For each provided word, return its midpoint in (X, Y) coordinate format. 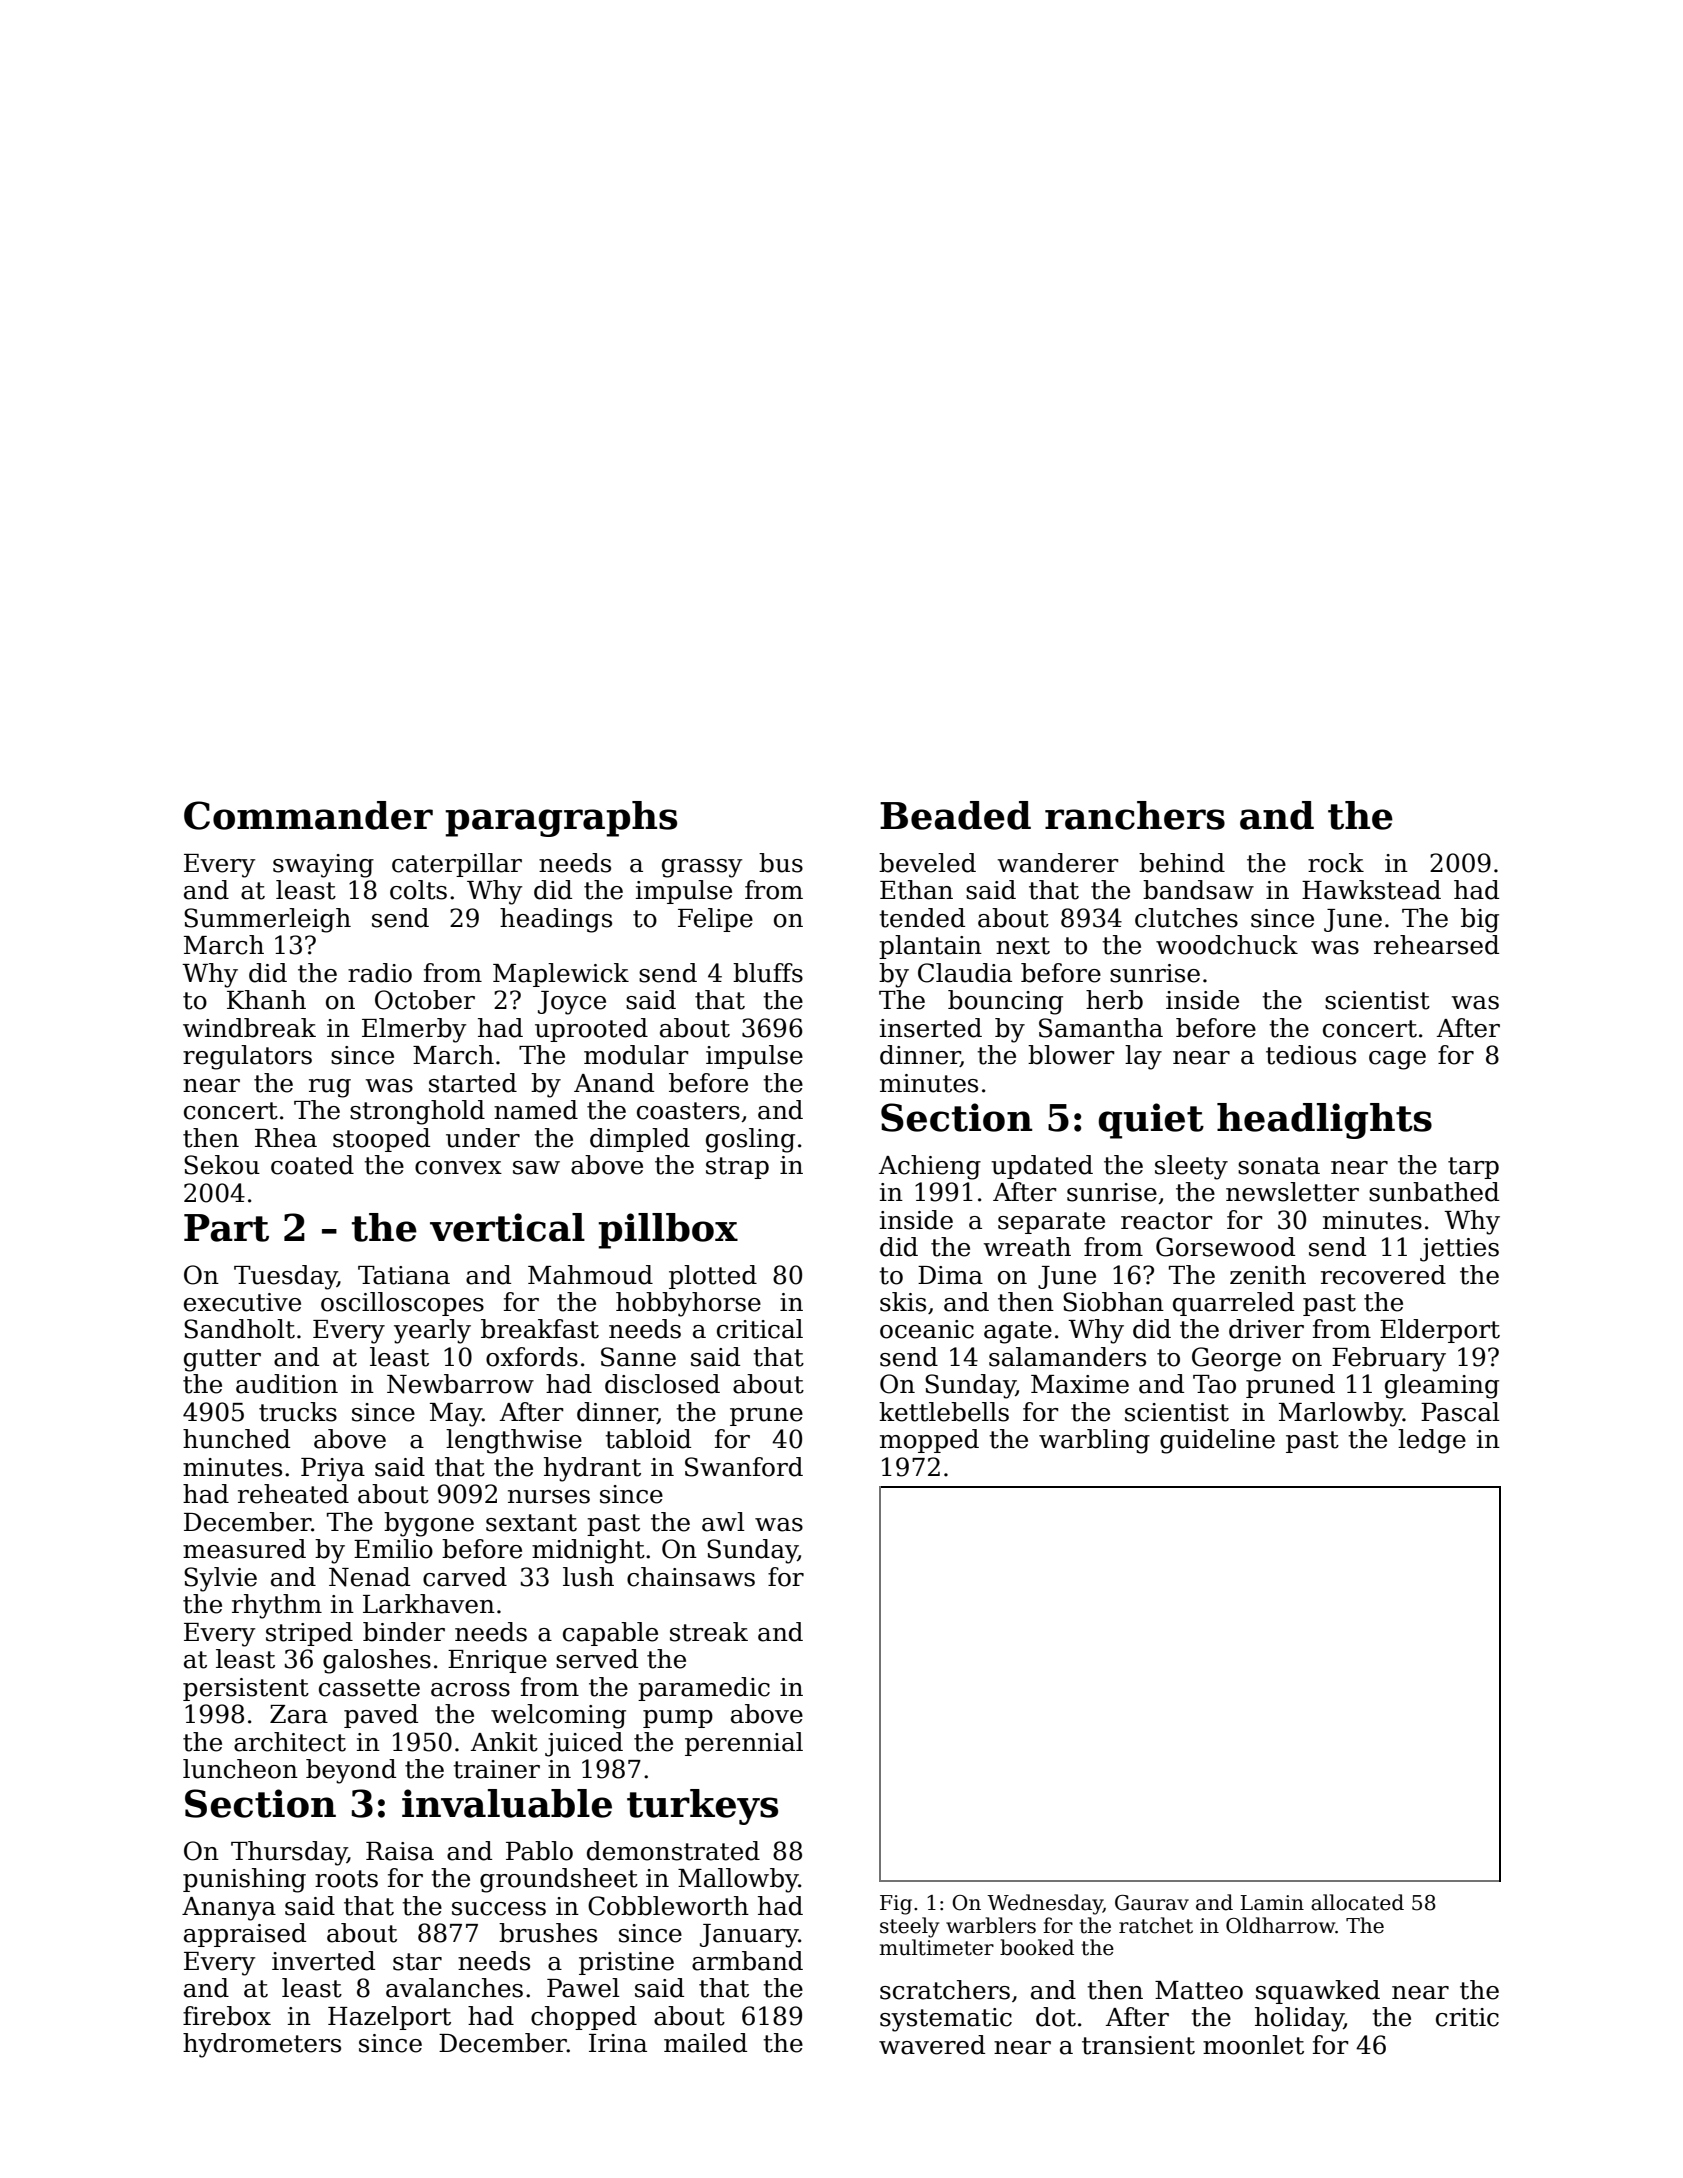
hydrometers (262, 2045)
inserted (931, 1028)
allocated (1357, 1902)
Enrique (497, 1661)
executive (242, 1302)
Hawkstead (1371, 890)
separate (1051, 1223)
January (749, 1936)
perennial (744, 1744)
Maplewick (561, 975)
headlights (1324, 1121)
